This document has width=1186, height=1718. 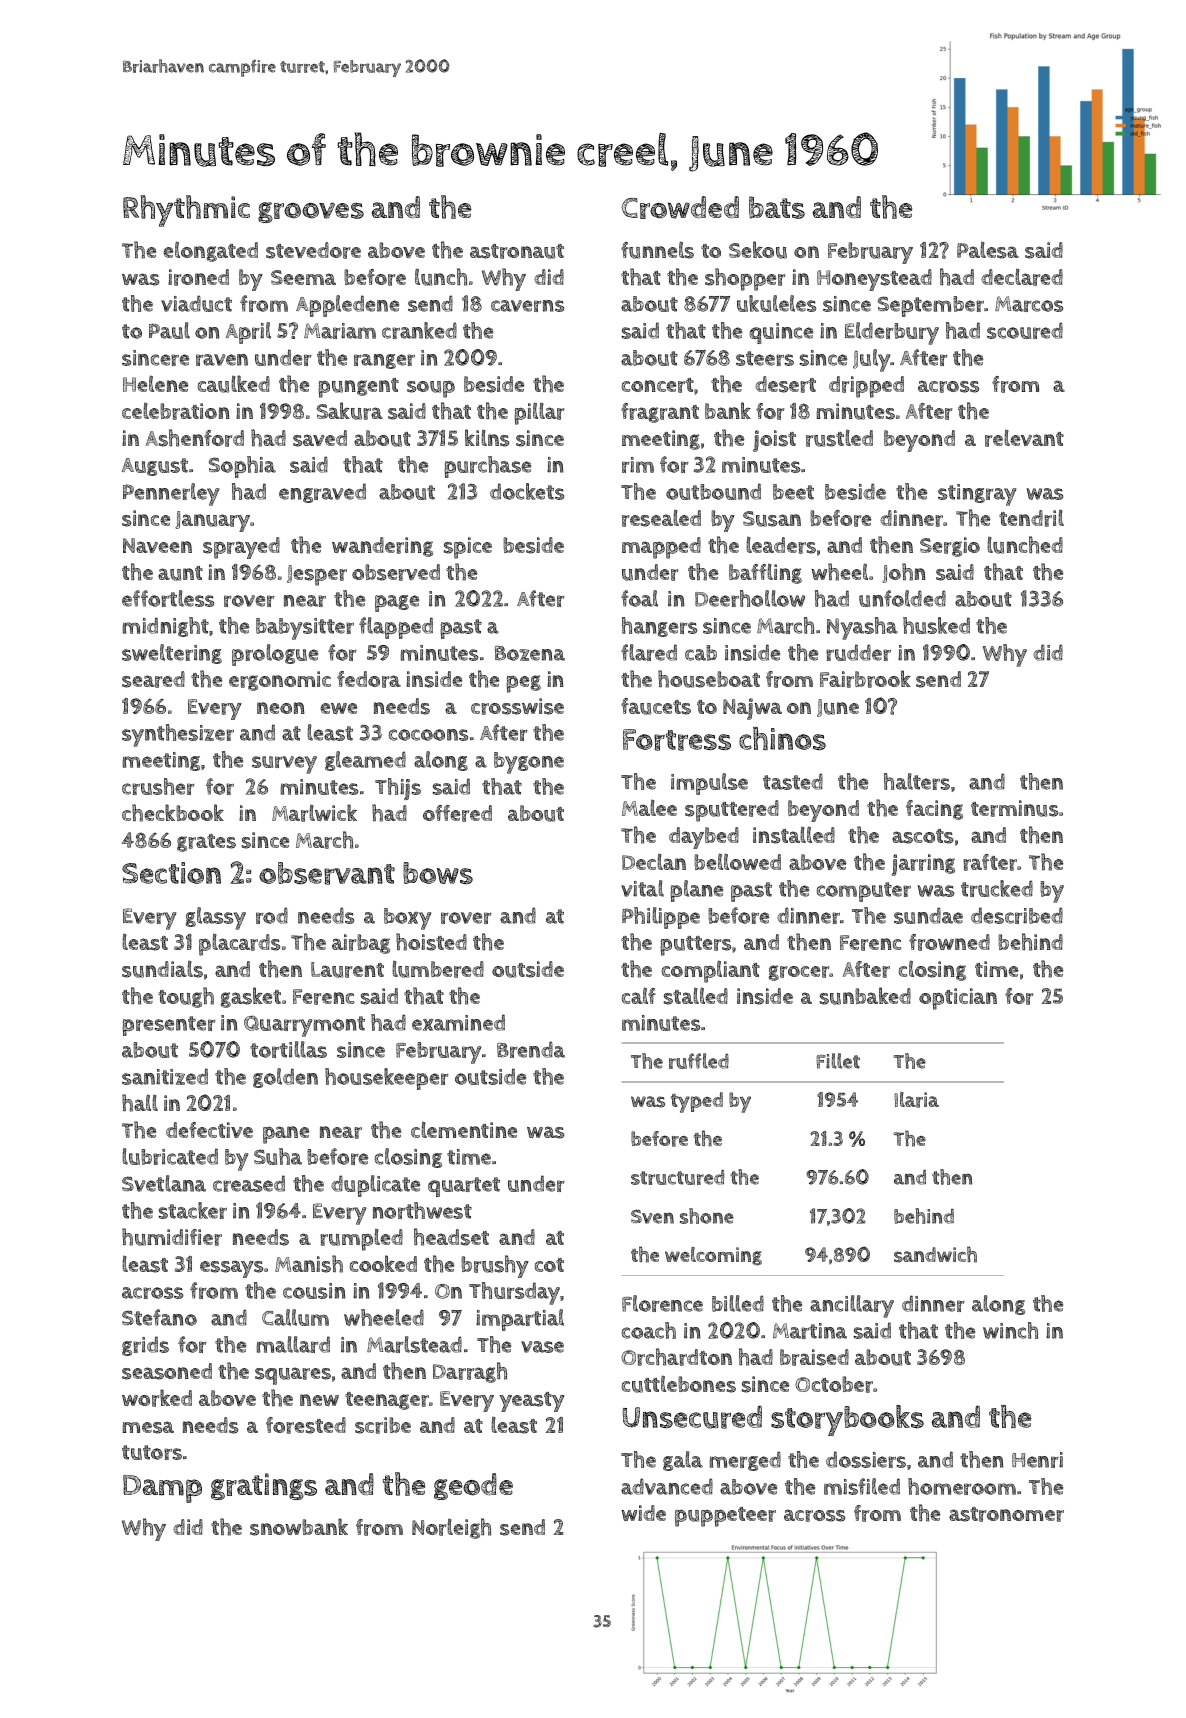 What do you see at coordinates (311, 212) in the document?
I see `grooves` at bounding box center [311, 212].
